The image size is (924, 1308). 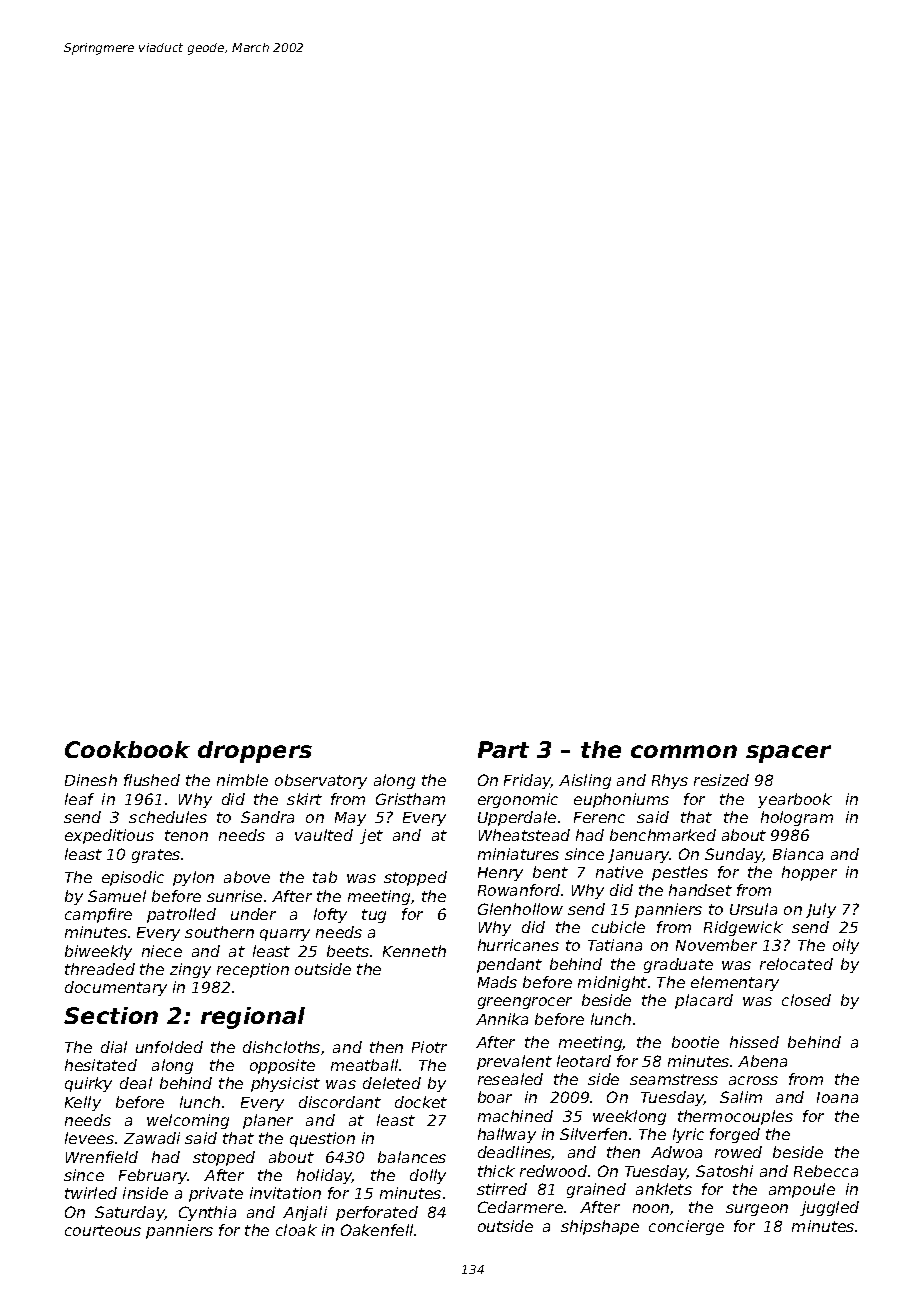 What do you see at coordinates (282, 1066) in the screenshot?
I see `opposite` at bounding box center [282, 1066].
